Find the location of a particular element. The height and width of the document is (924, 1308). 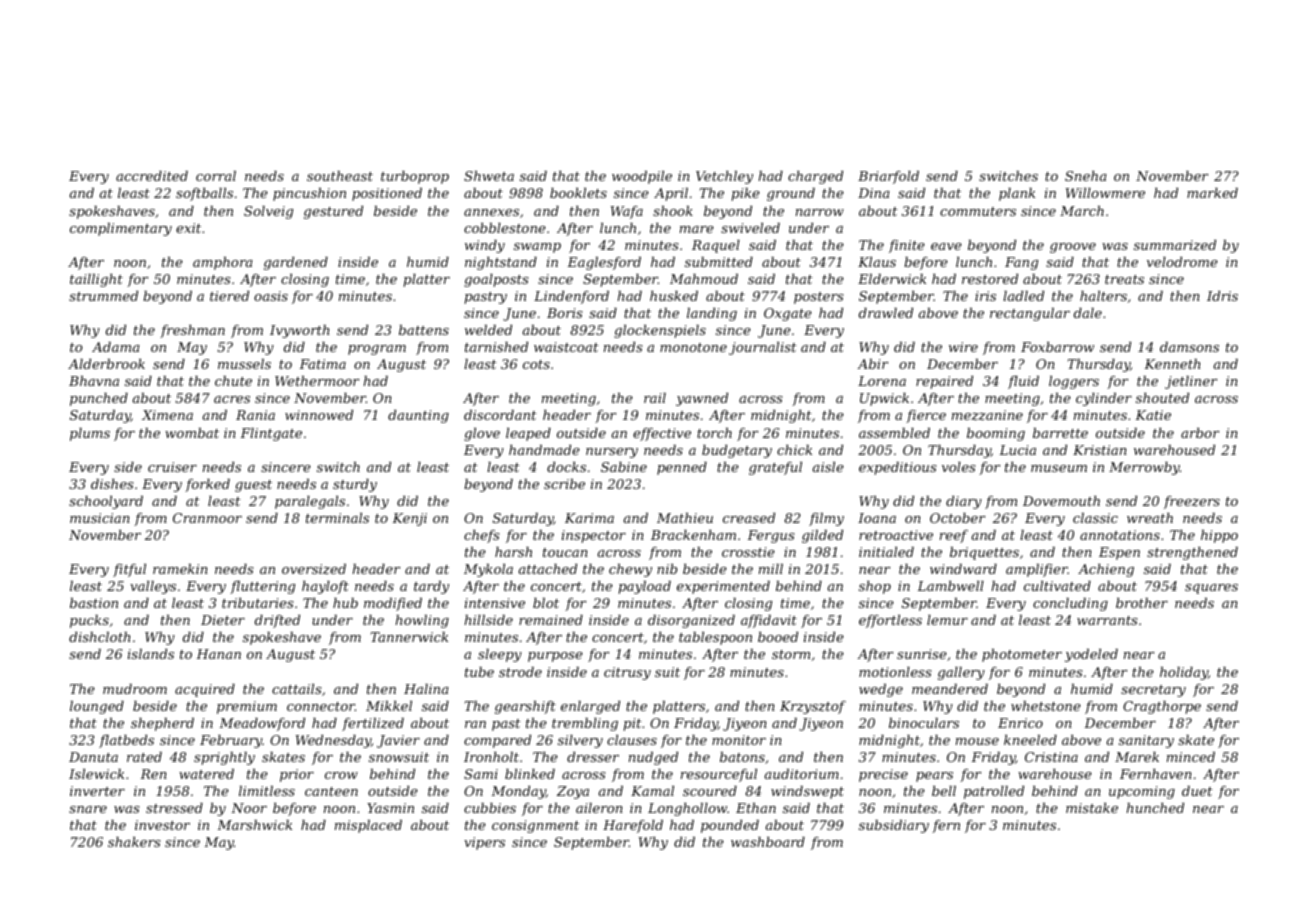

pounded is located at coordinates (730, 826).
